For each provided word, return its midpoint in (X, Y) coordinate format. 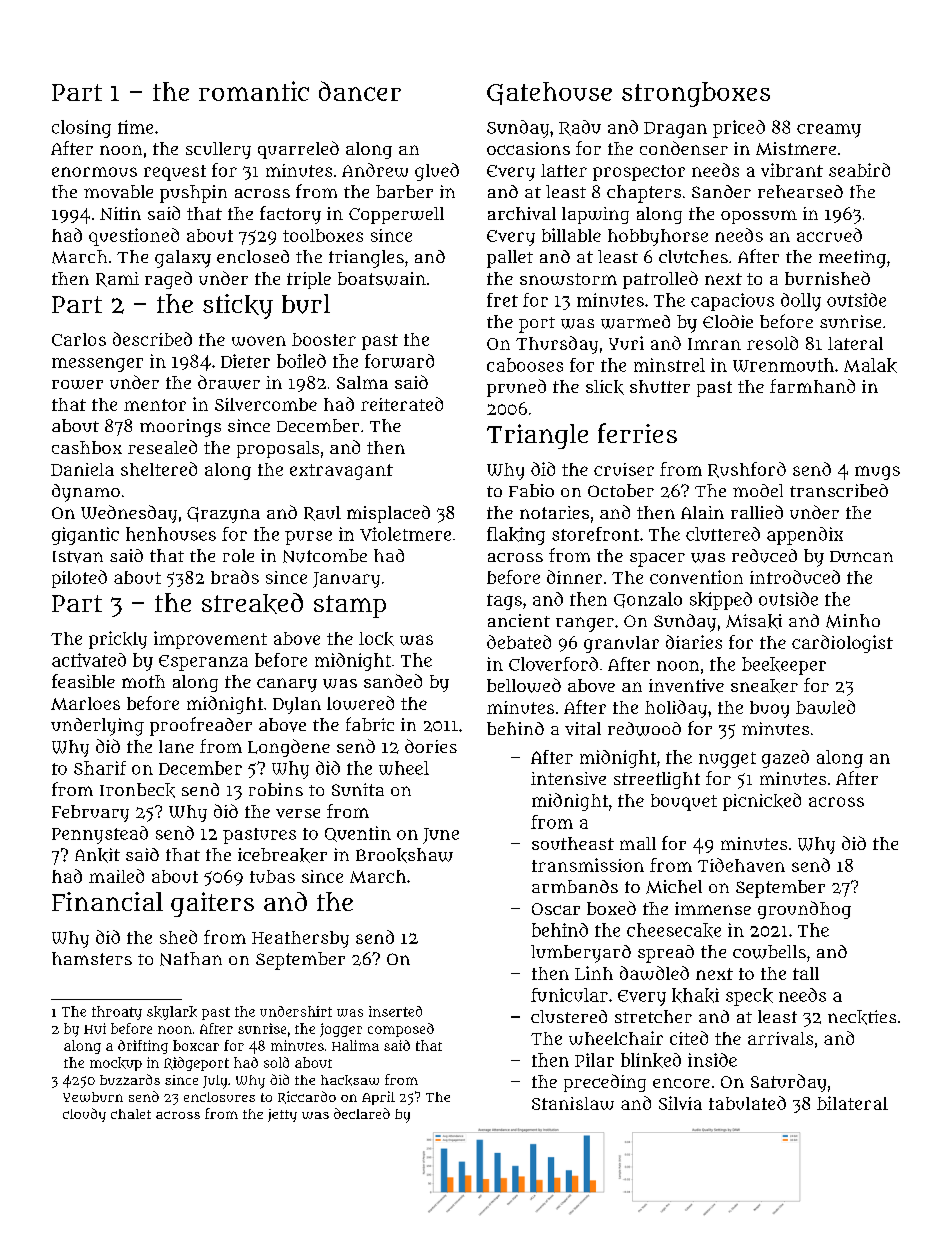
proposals (278, 449)
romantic (254, 91)
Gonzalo (648, 600)
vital (583, 728)
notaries (554, 512)
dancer (360, 91)
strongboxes (696, 94)
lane (176, 746)
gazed (785, 759)
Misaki (754, 621)
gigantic (85, 536)
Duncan (861, 556)
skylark (172, 1013)
